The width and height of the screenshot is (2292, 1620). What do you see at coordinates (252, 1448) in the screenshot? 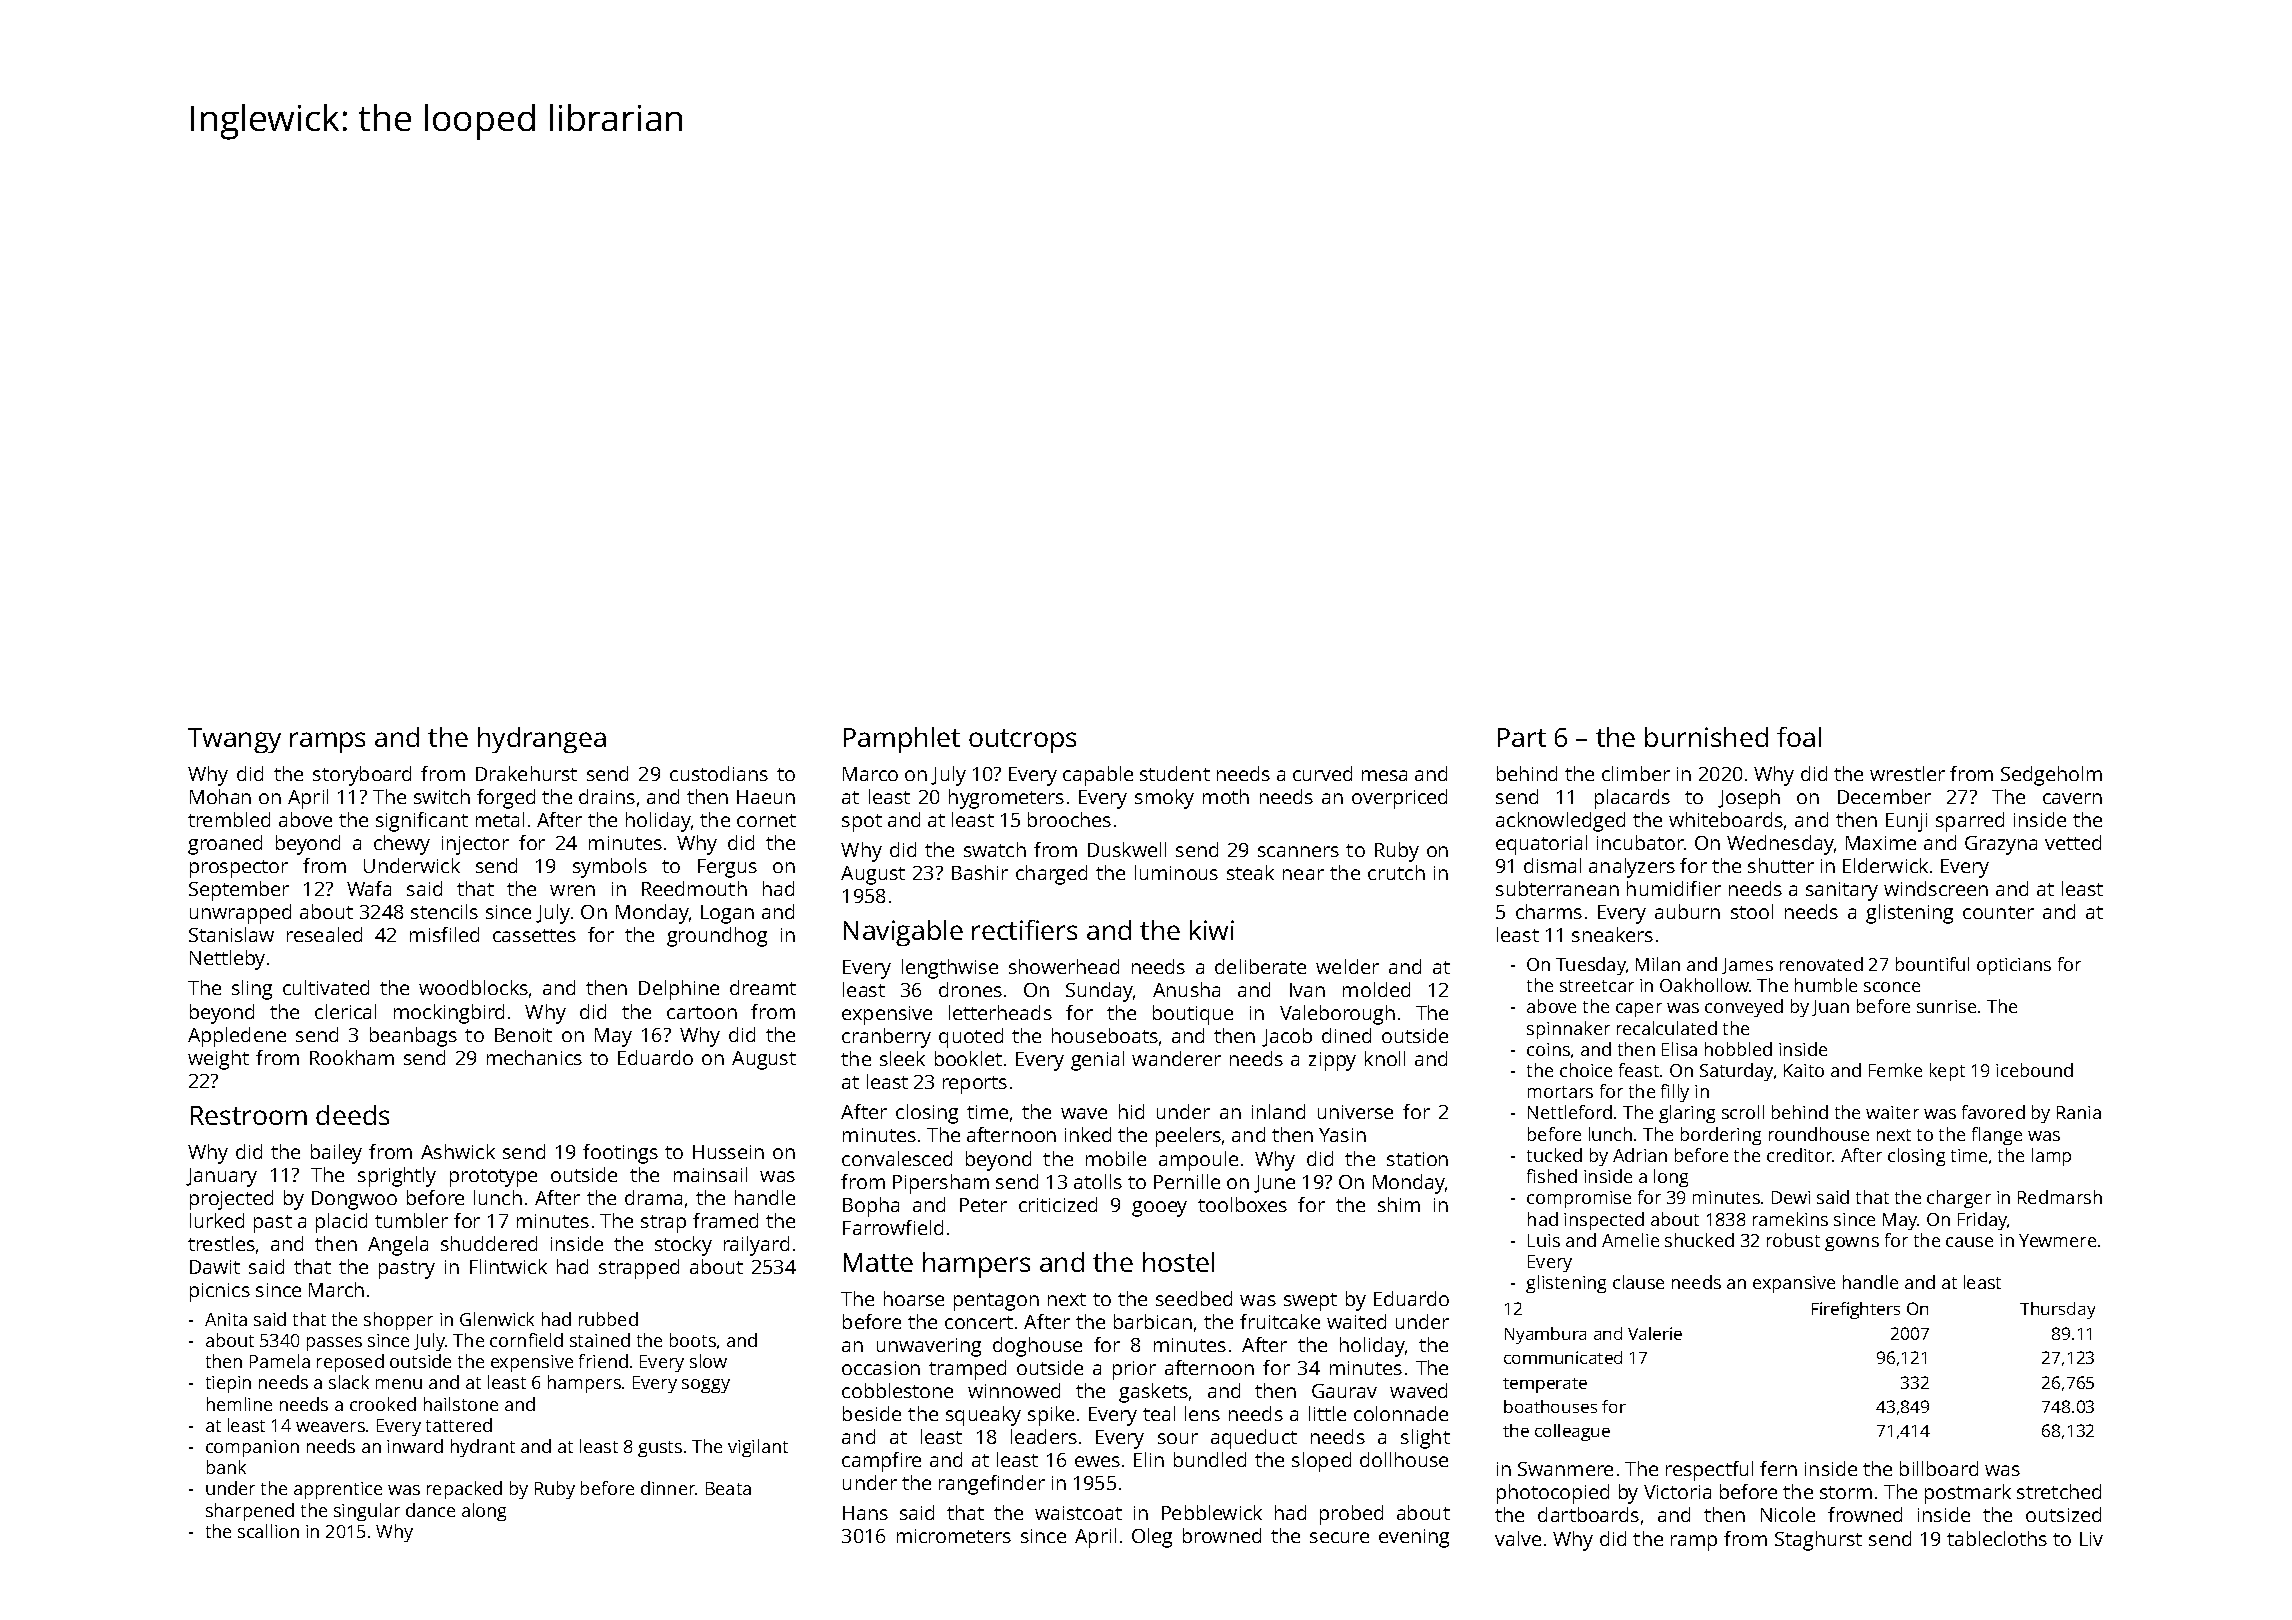
I see `companion` at bounding box center [252, 1448].
